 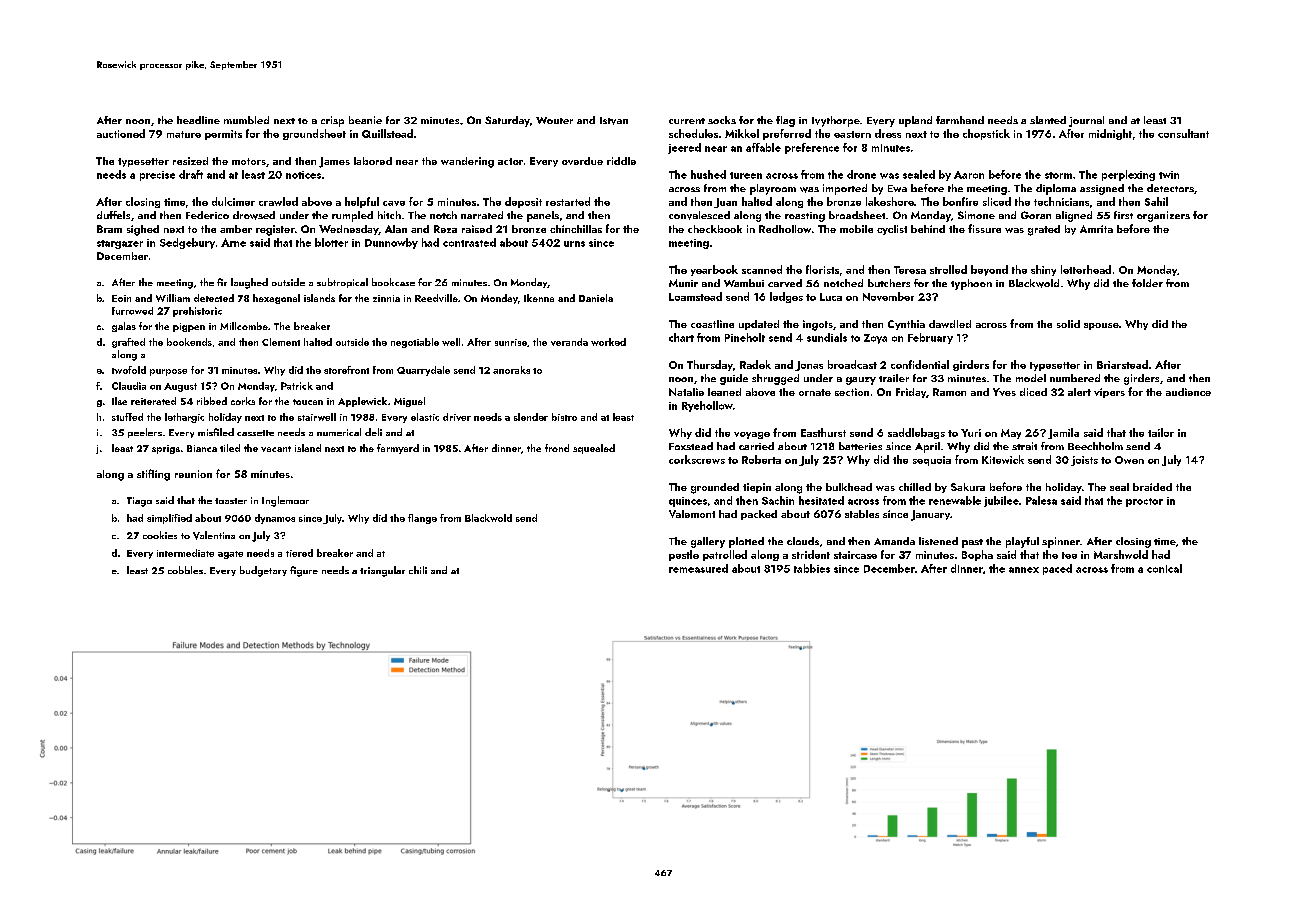 I want to click on slanted, so click(x=1048, y=120).
